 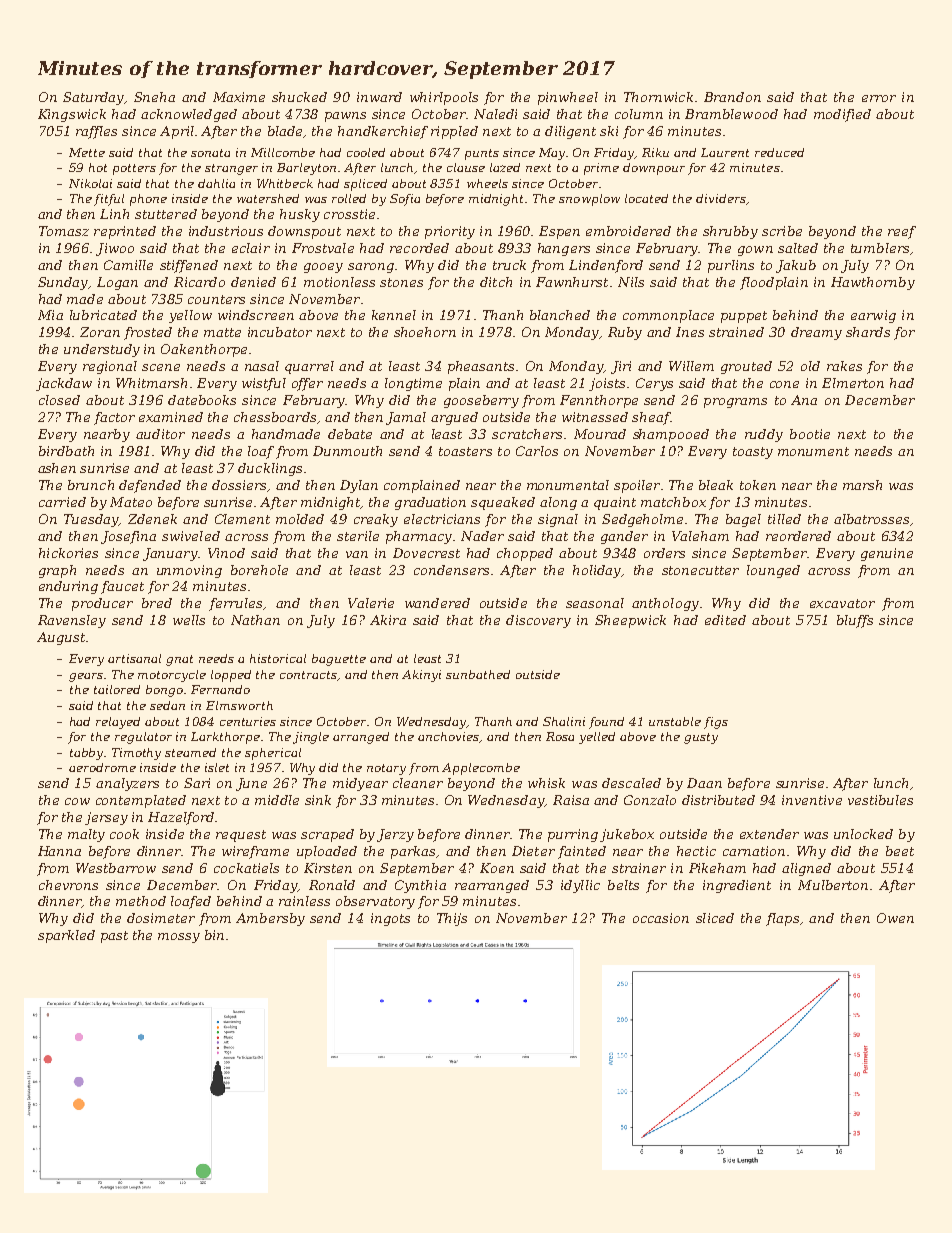 What do you see at coordinates (568, 98) in the image?
I see `pinwheel` at bounding box center [568, 98].
